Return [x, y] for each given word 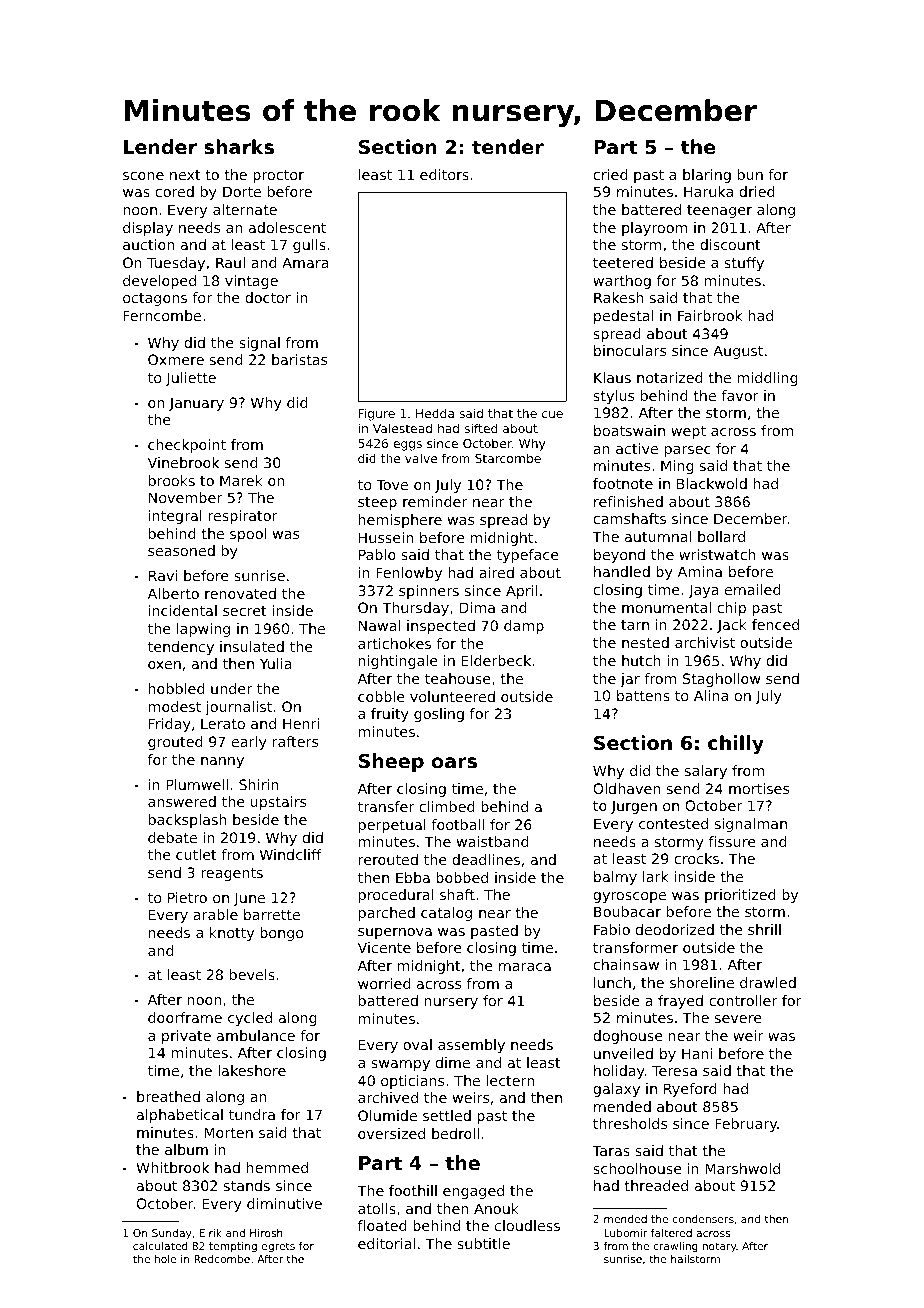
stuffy [744, 264]
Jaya [703, 591]
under [231, 688]
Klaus [612, 377]
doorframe [185, 1017]
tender [508, 146]
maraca [525, 967]
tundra [252, 1114]
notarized [670, 377]
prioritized [740, 896]
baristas [299, 359]
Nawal [379, 625]
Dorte [242, 191]
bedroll [455, 1133]
